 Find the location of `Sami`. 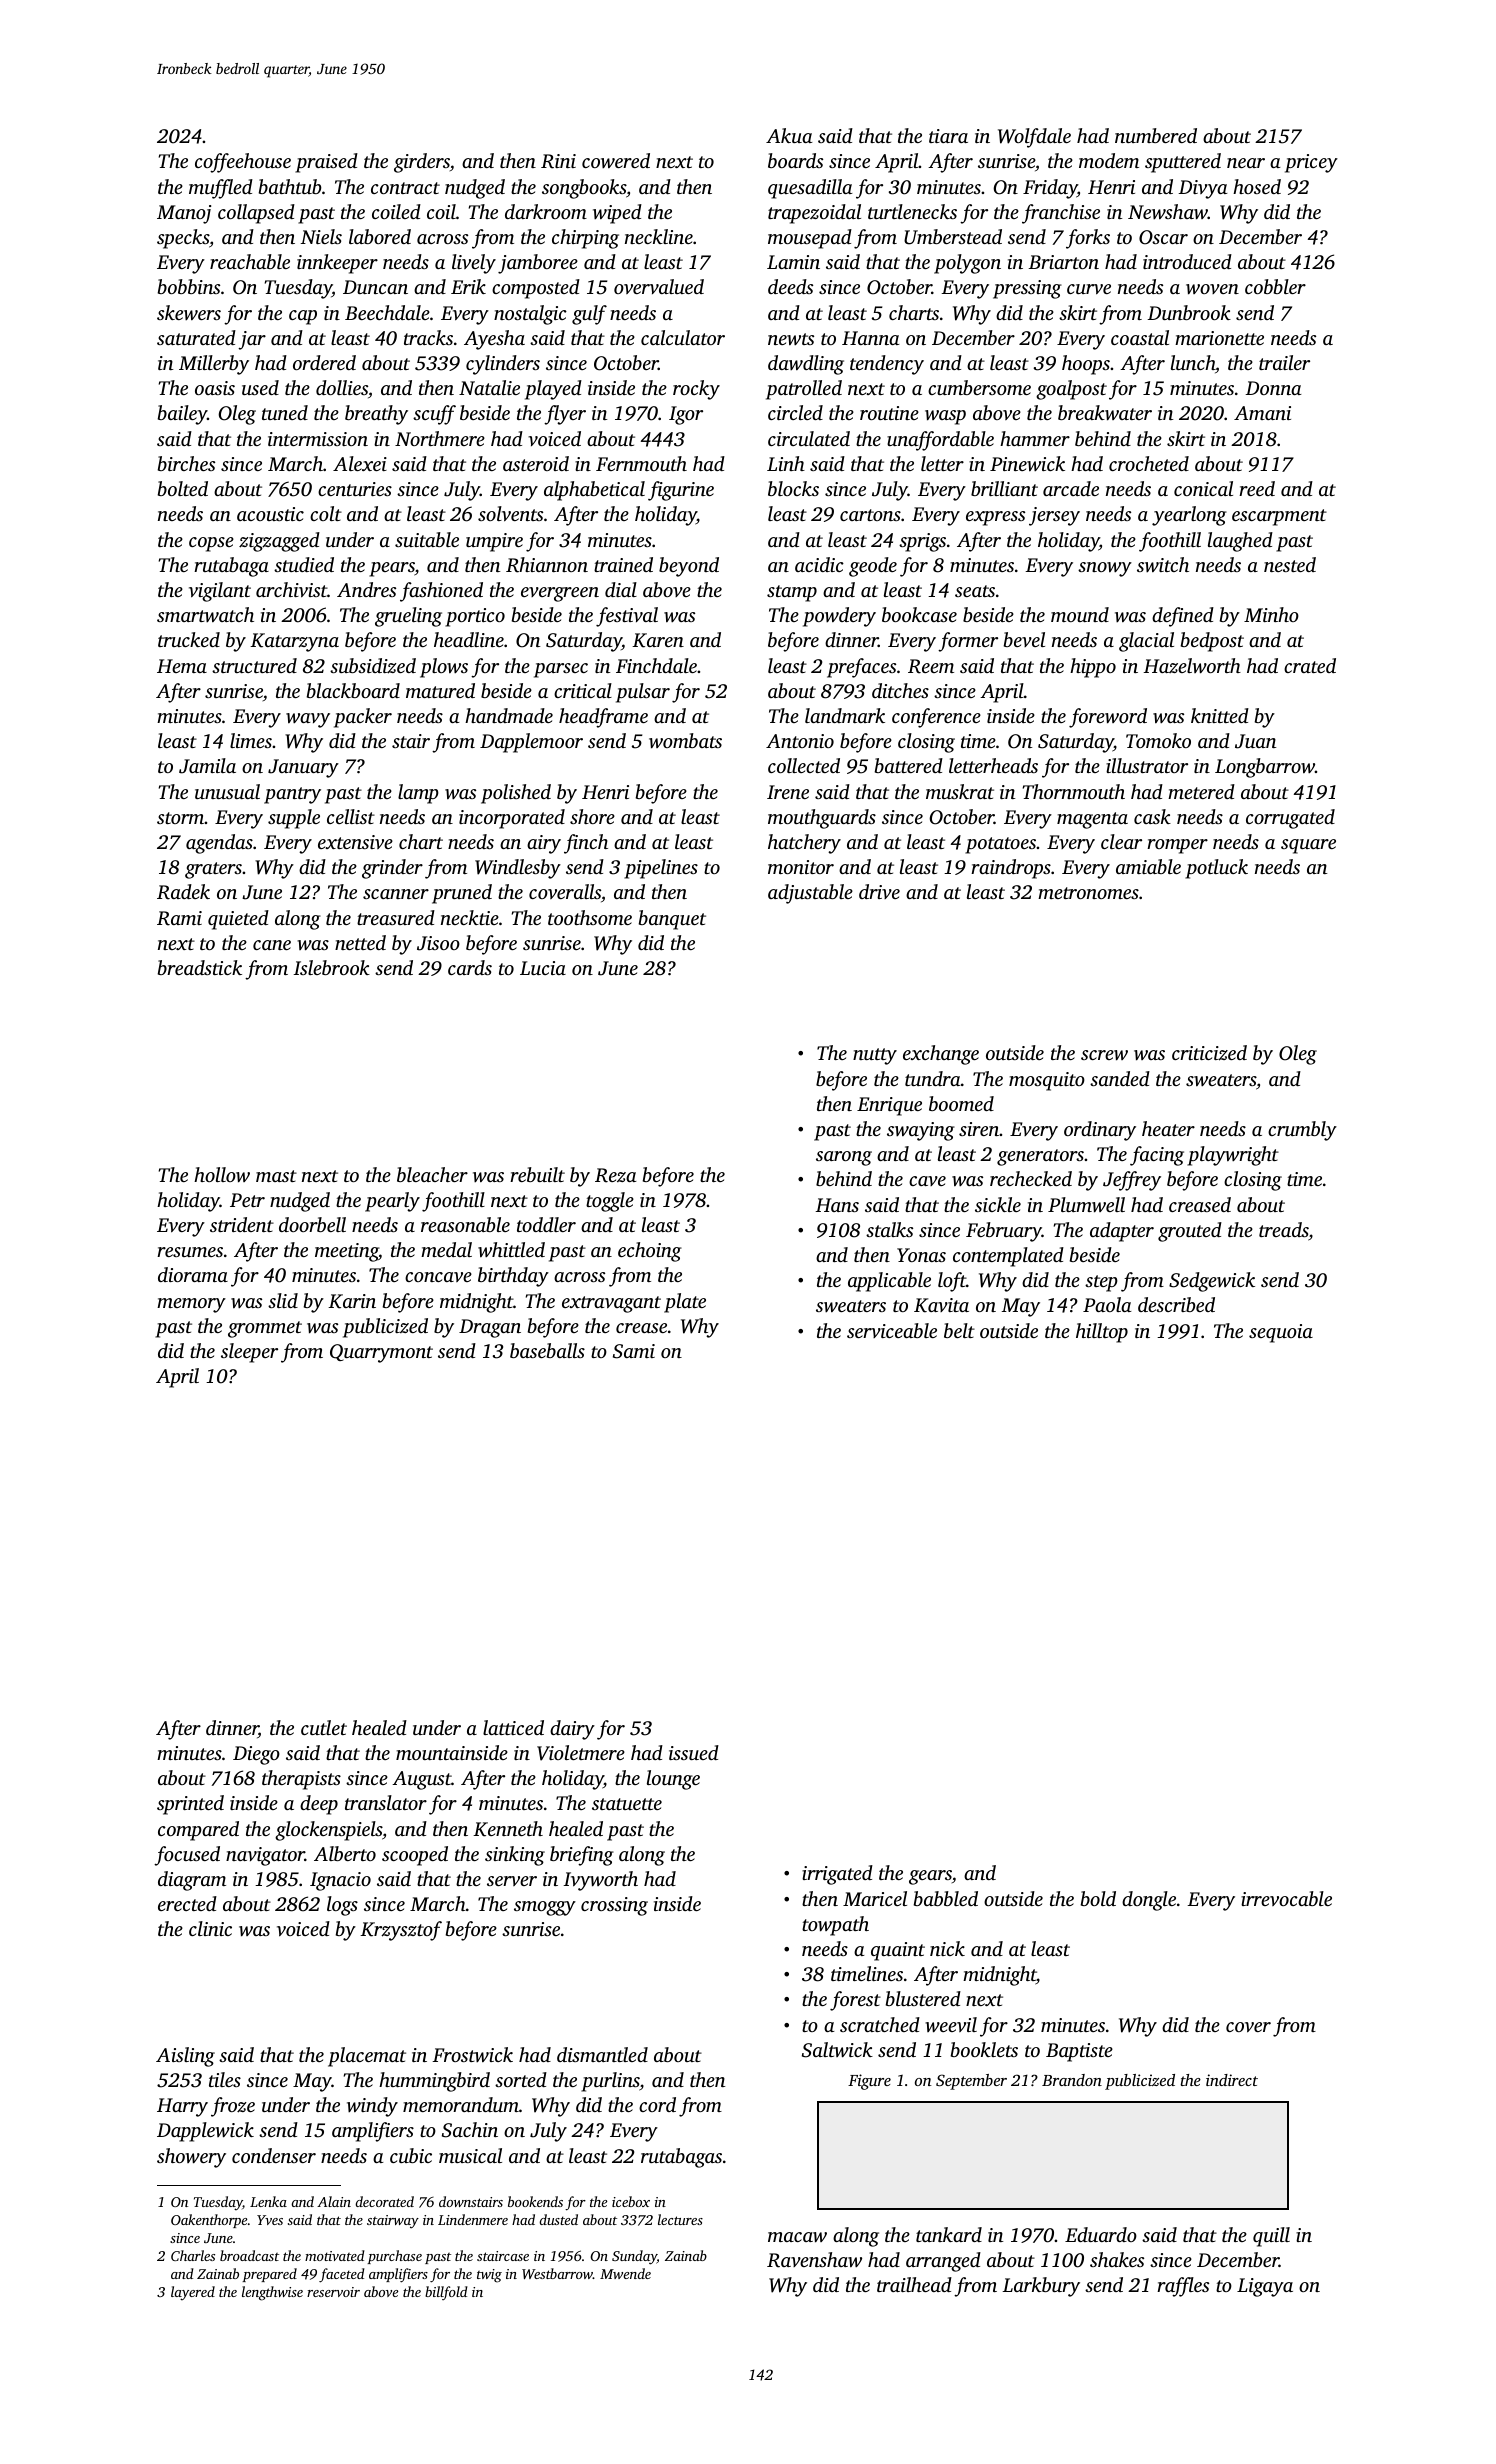

Sami is located at coordinates (634, 1351).
